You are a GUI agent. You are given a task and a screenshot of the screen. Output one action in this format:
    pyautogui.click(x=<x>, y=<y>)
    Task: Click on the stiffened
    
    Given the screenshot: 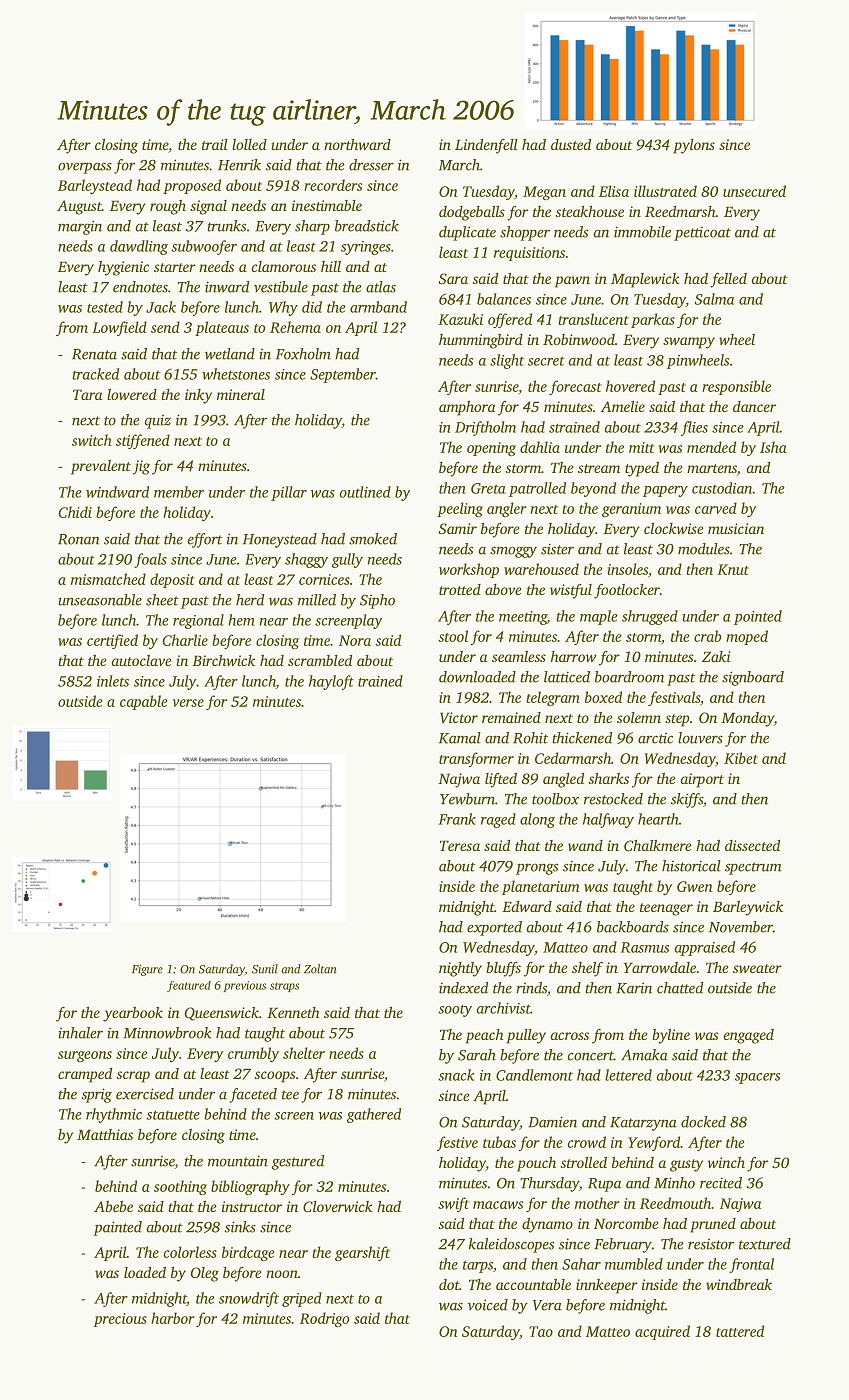 What is the action you would take?
    pyautogui.click(x=143, y=441)
